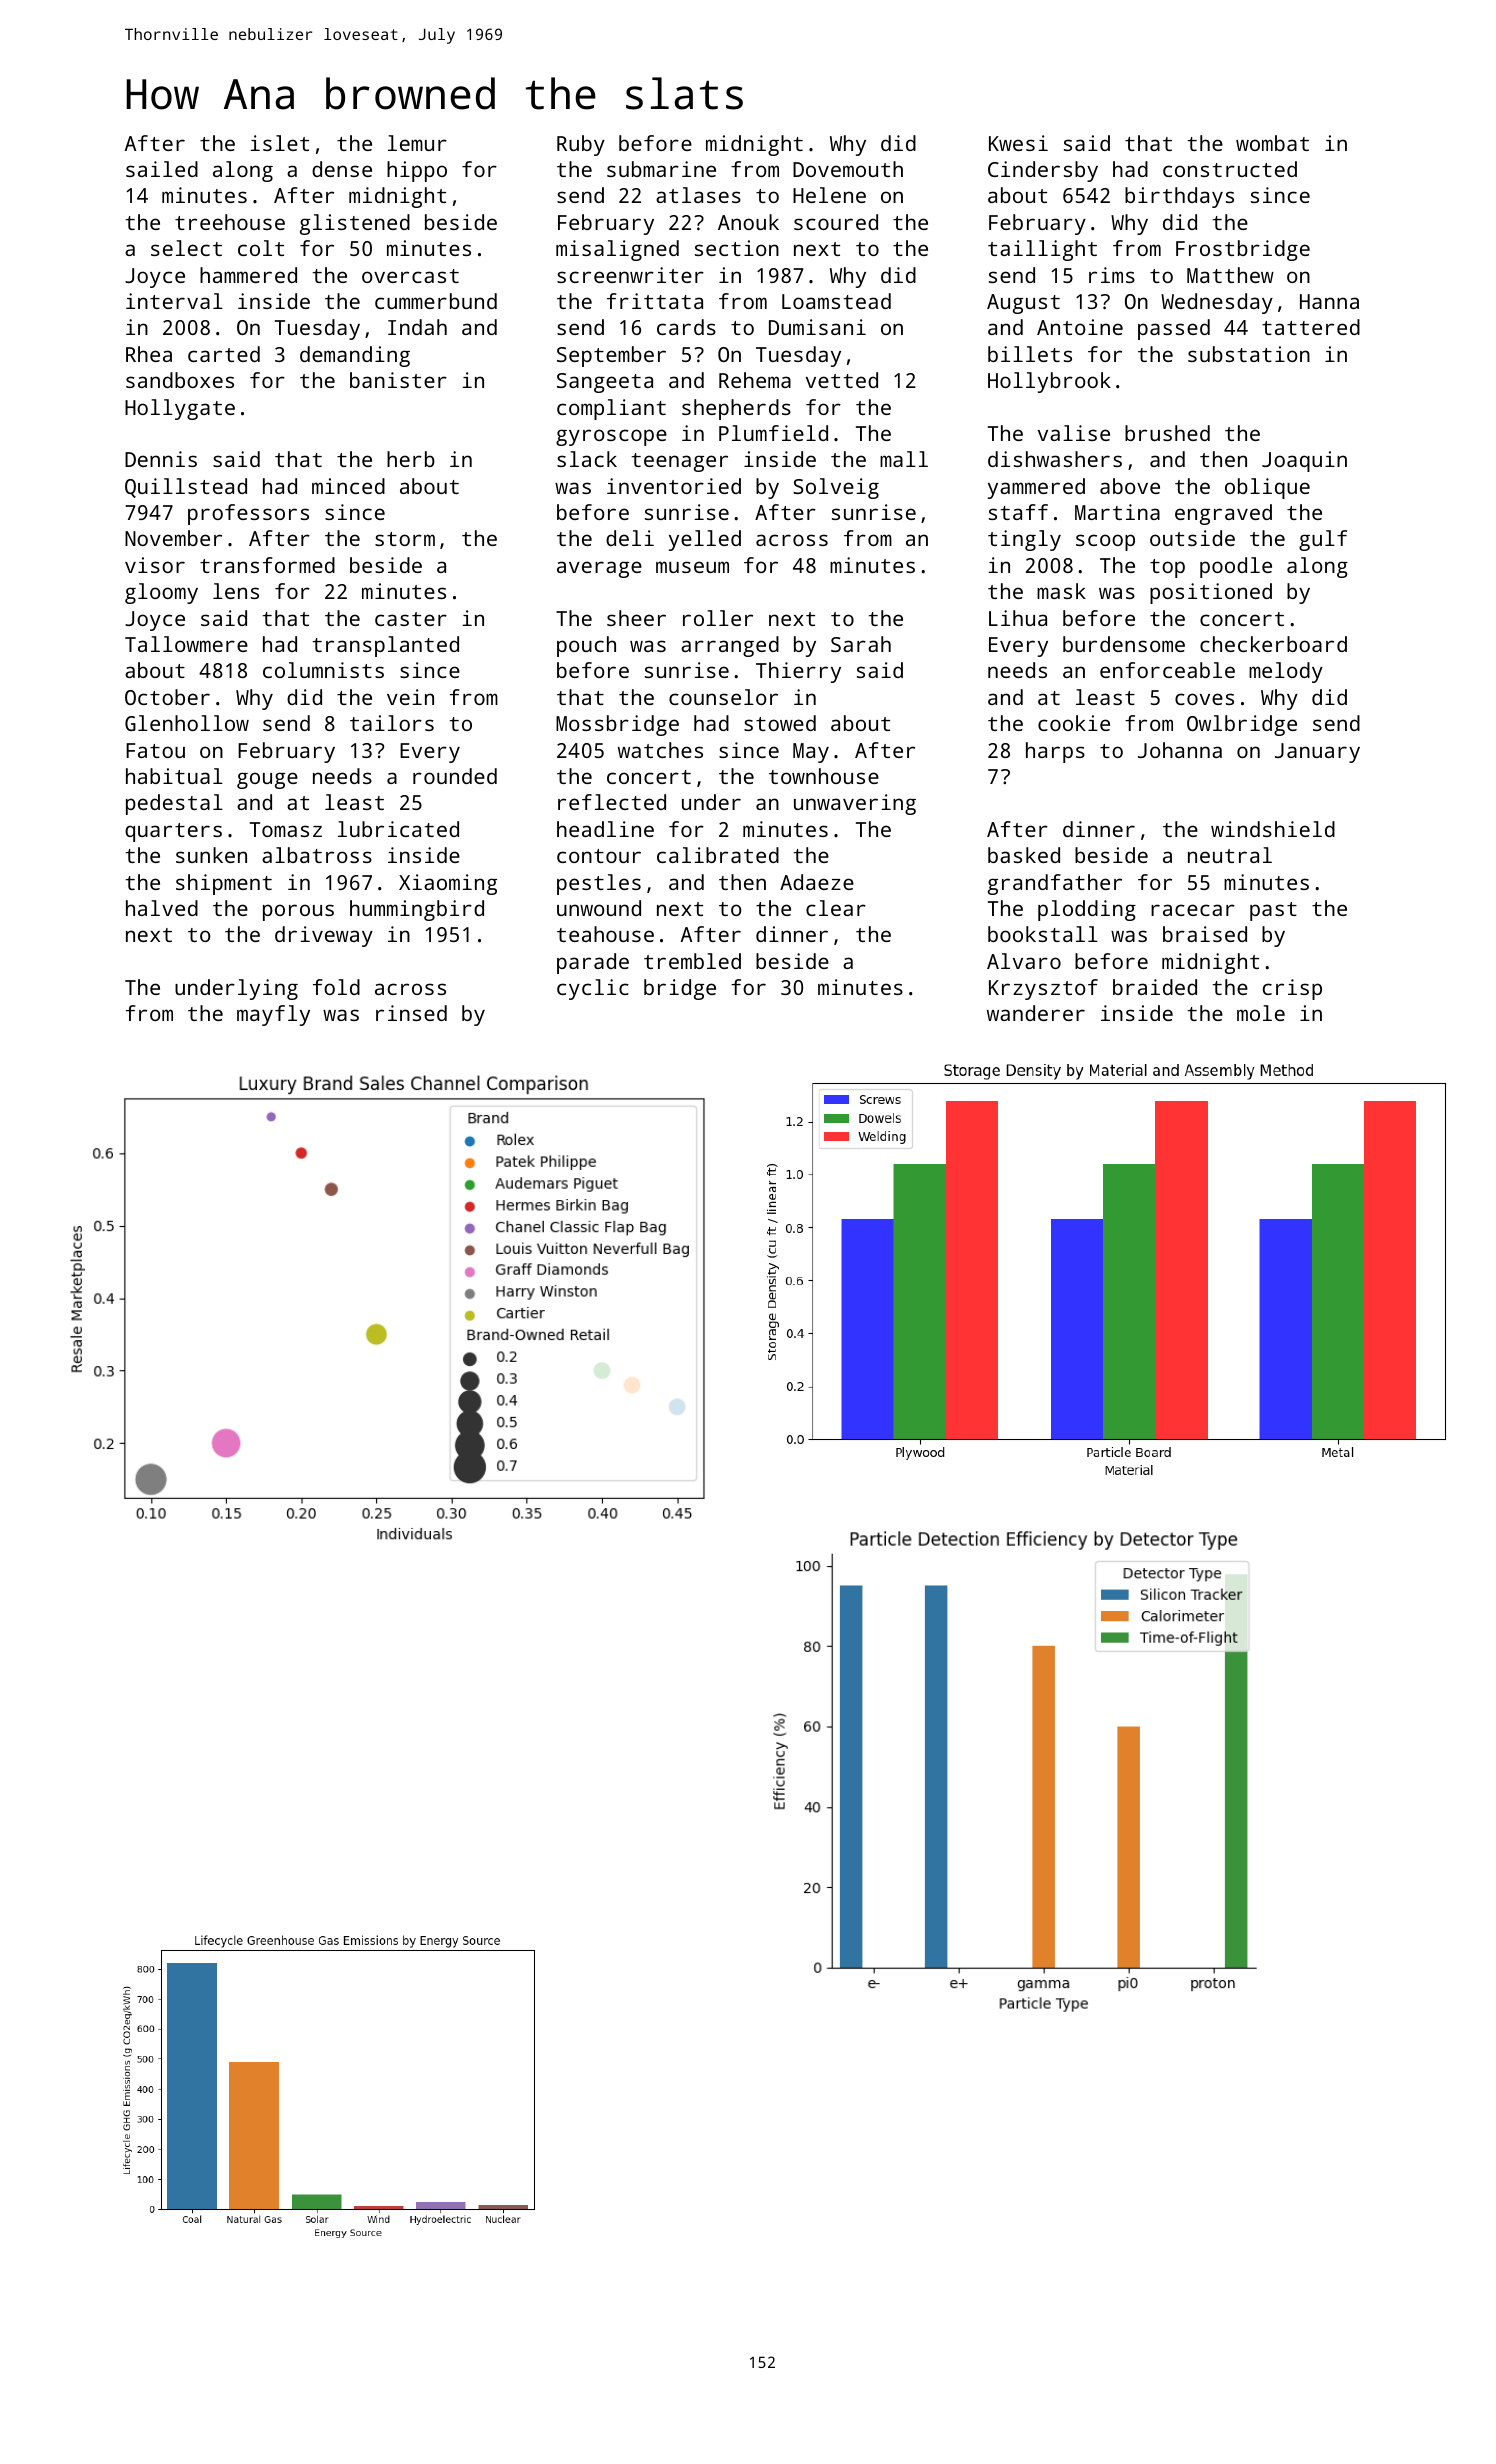  What do you see at coordinates (1043, 934) in the screenshot?
I see `bookstall` at bounding box center [1043, 934].
